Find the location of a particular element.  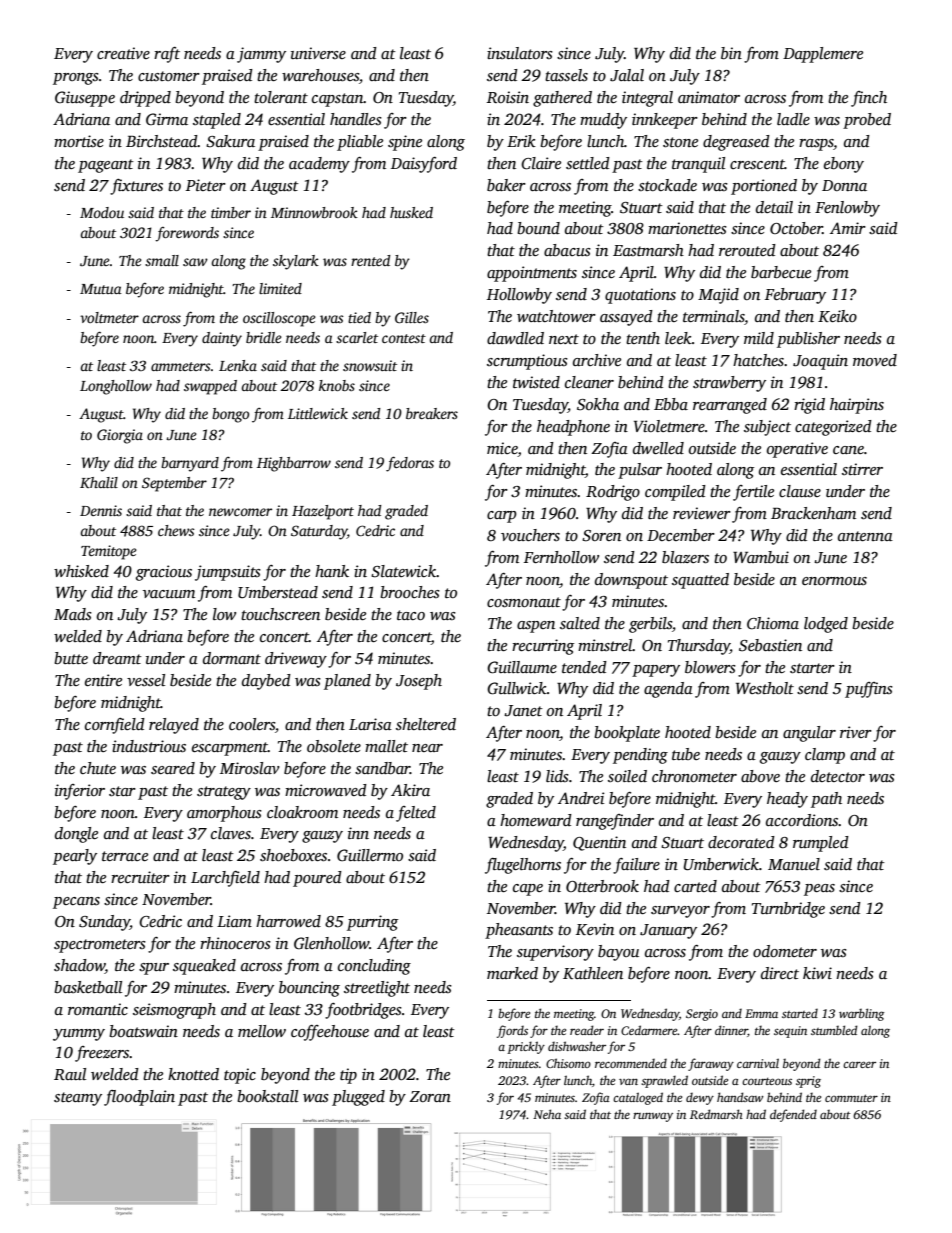

Neha is located at coordinates (547, 1114).
